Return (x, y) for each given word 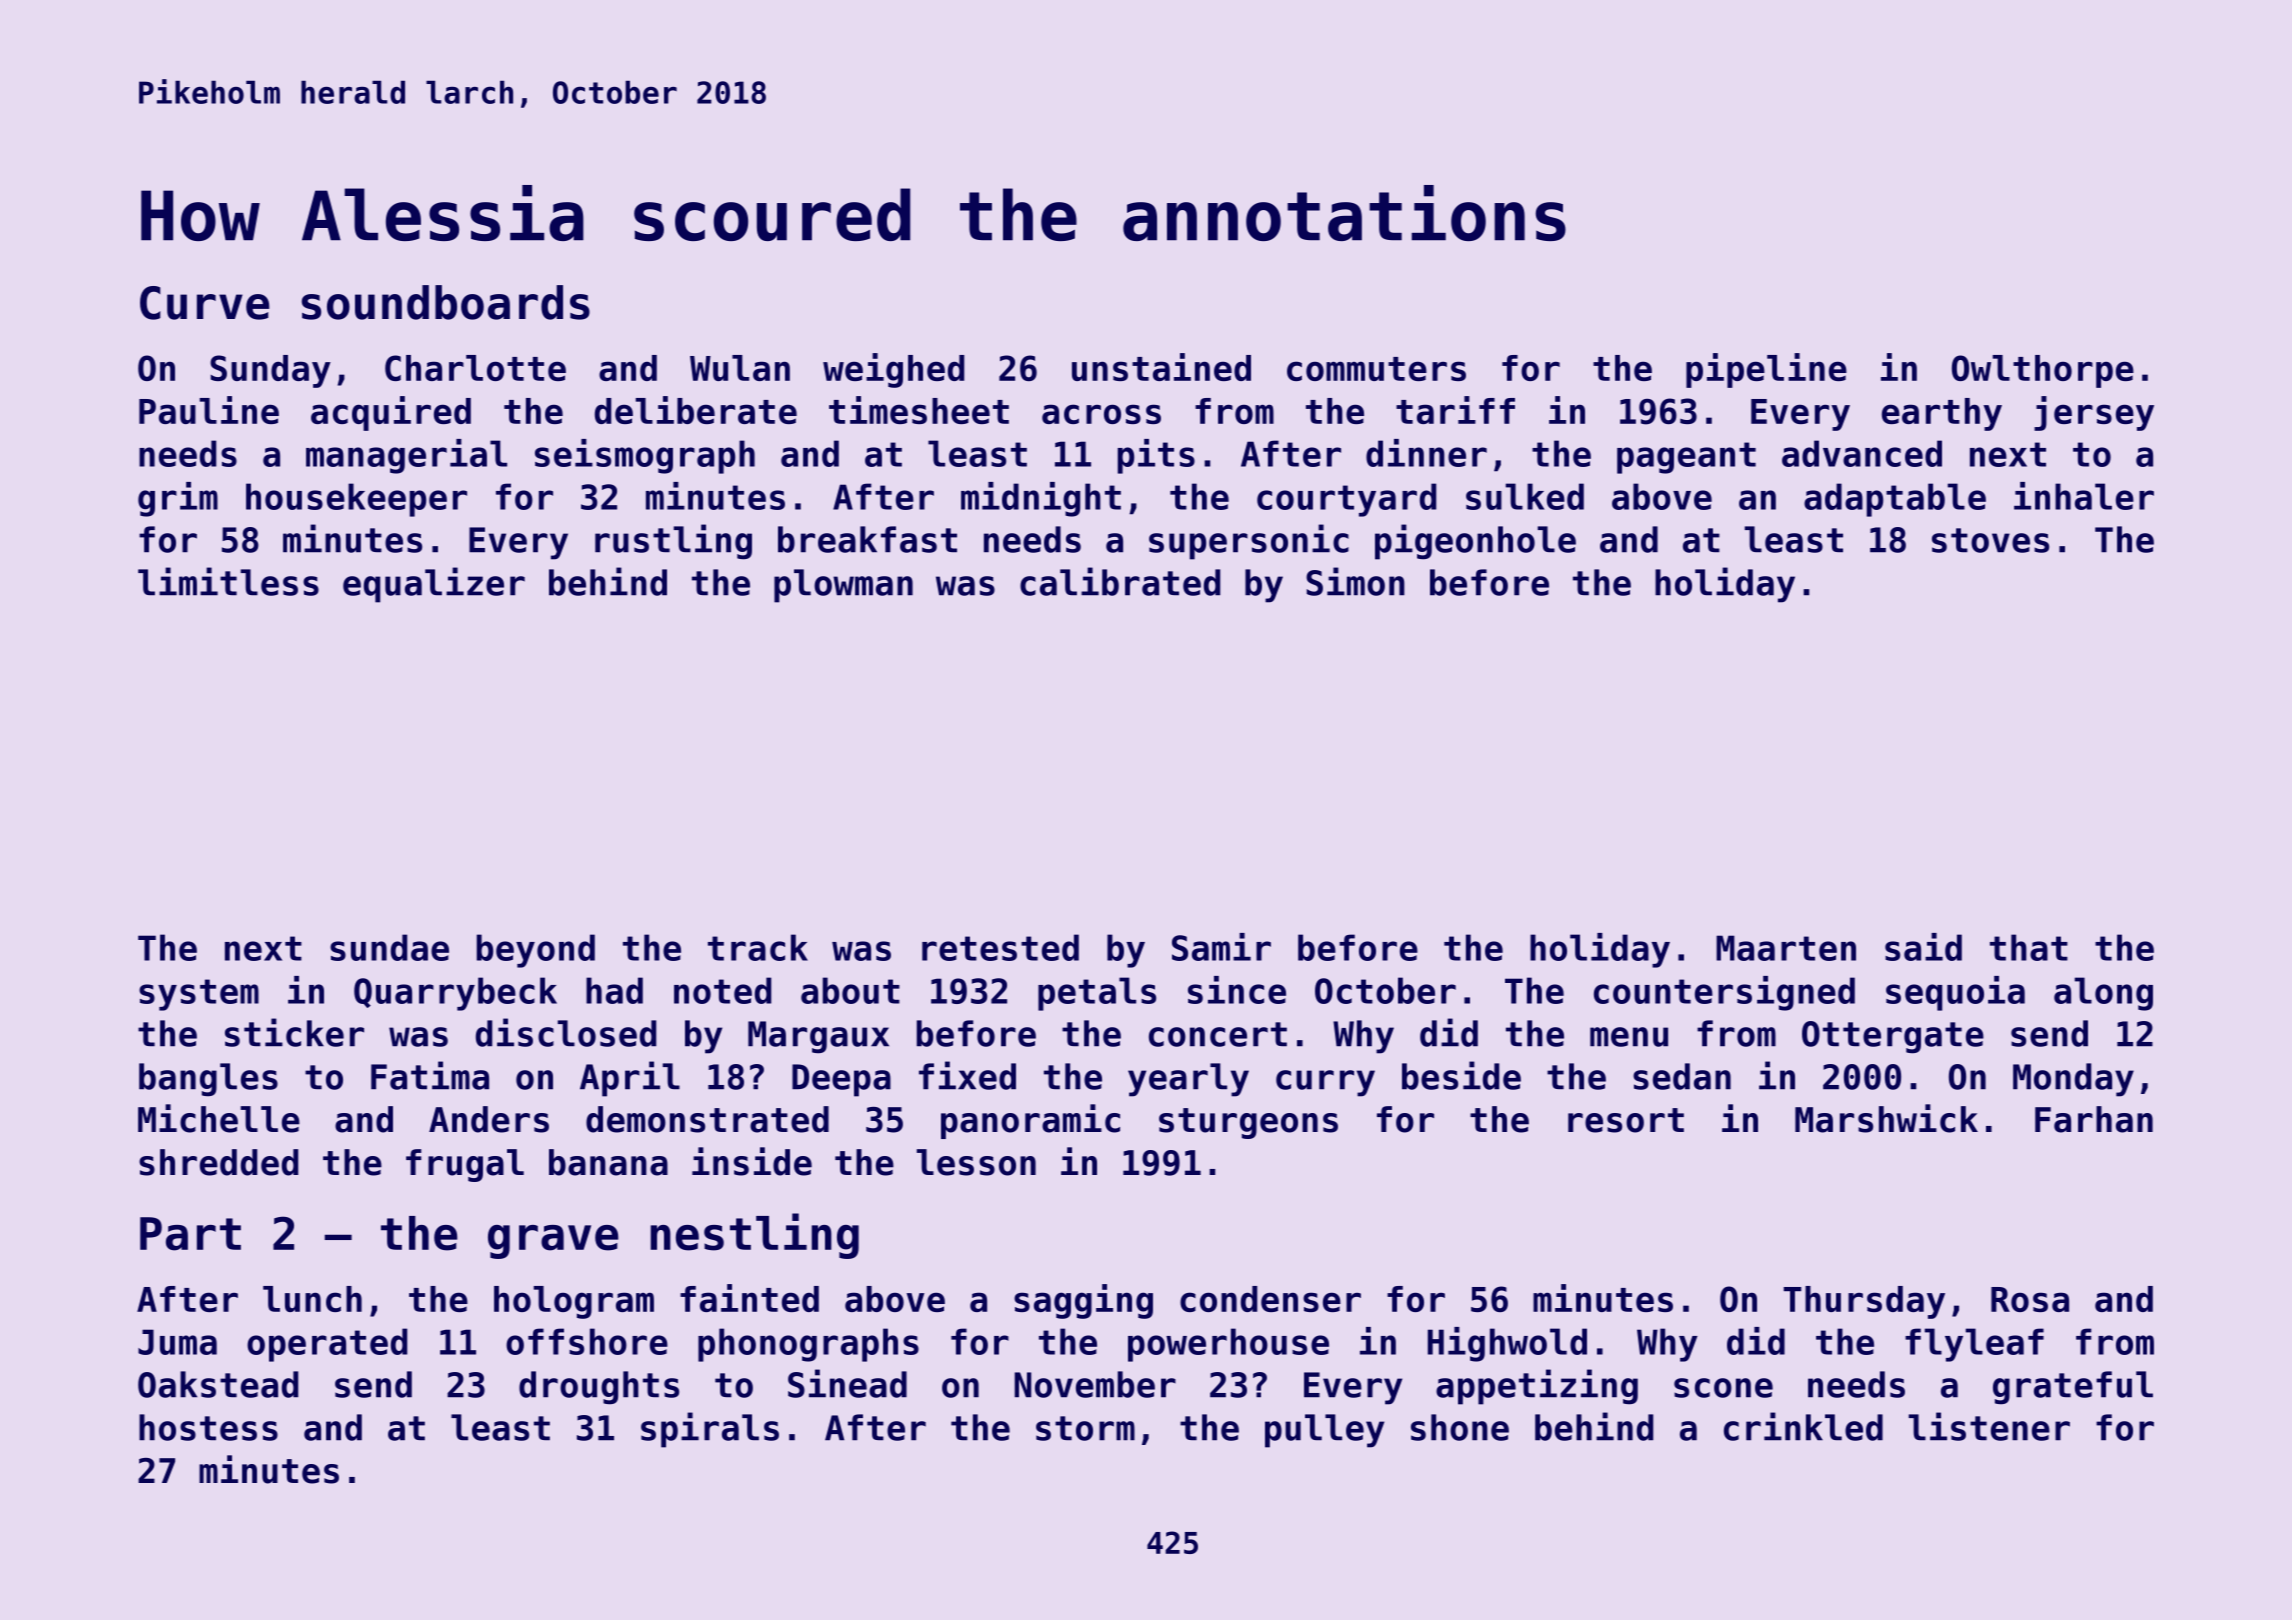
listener (1989, 1426)
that (2029, 947)
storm (1085, 1428)
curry (1325, 1083)
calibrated (1120, 581)
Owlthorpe (2043, 371)
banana (608, 1162)
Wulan (740, 368)
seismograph (645, 456)
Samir (1221, 947)
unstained (1161, 367)
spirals (710, 1430)
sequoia (1955, 993)
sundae (389, 947)
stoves (1990, 540)
